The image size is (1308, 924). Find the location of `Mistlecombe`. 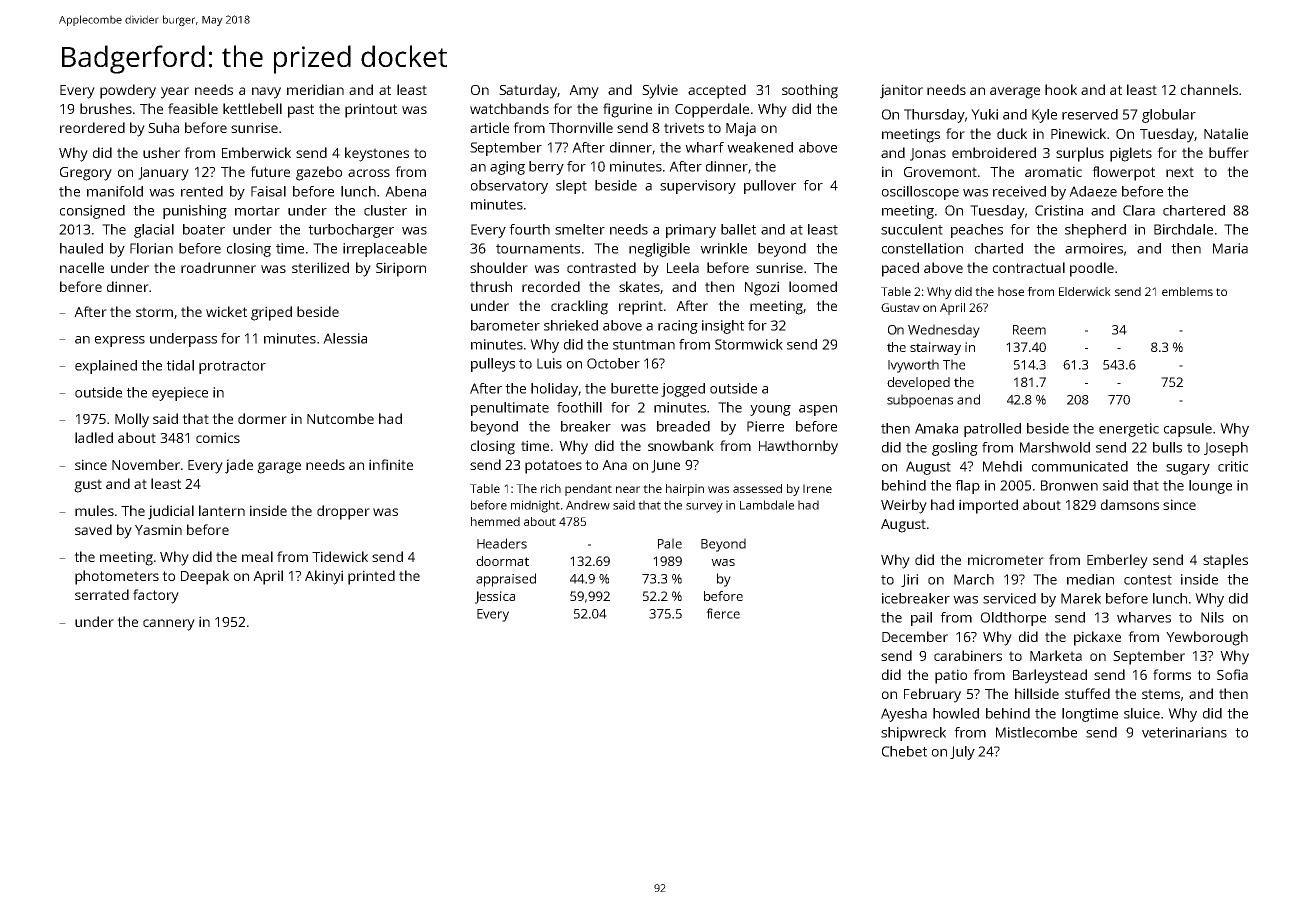

Mistlecombe is located at coordinates (1036, 732).
